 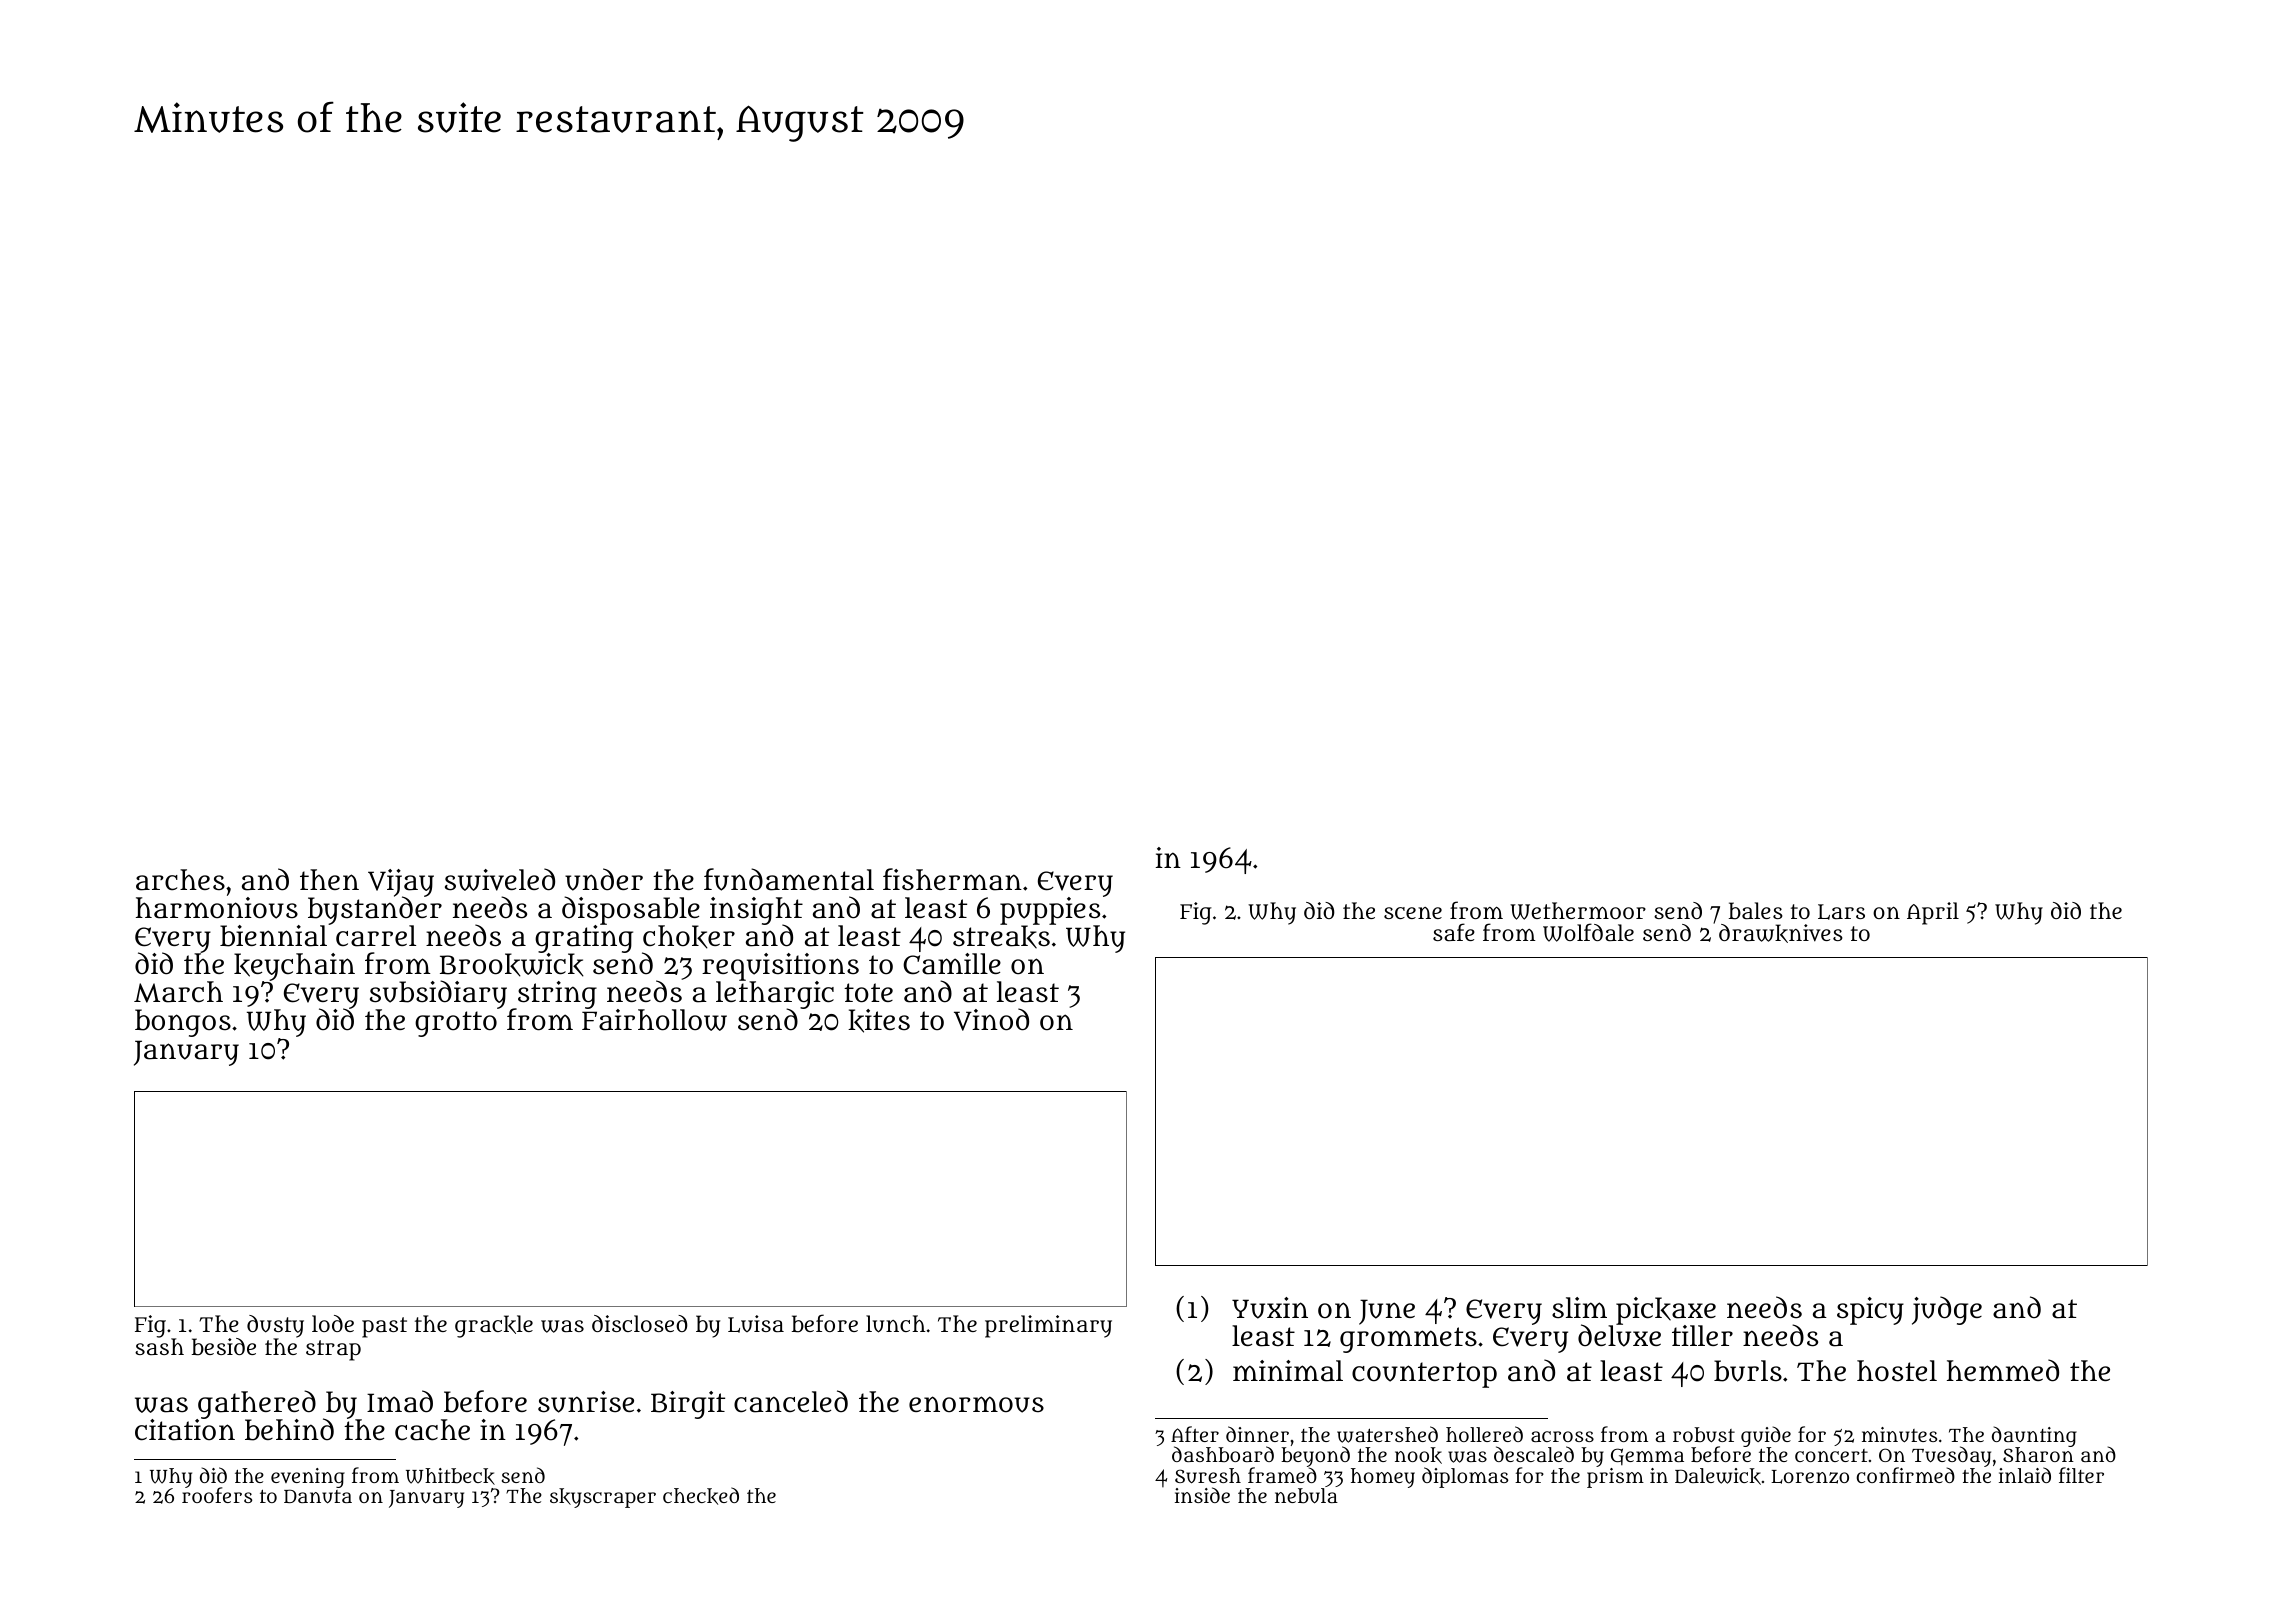 What do you see at coordinates (318, 1496) in the screenshot?
I see `Danuta` at bounding box center [318, 1496].
